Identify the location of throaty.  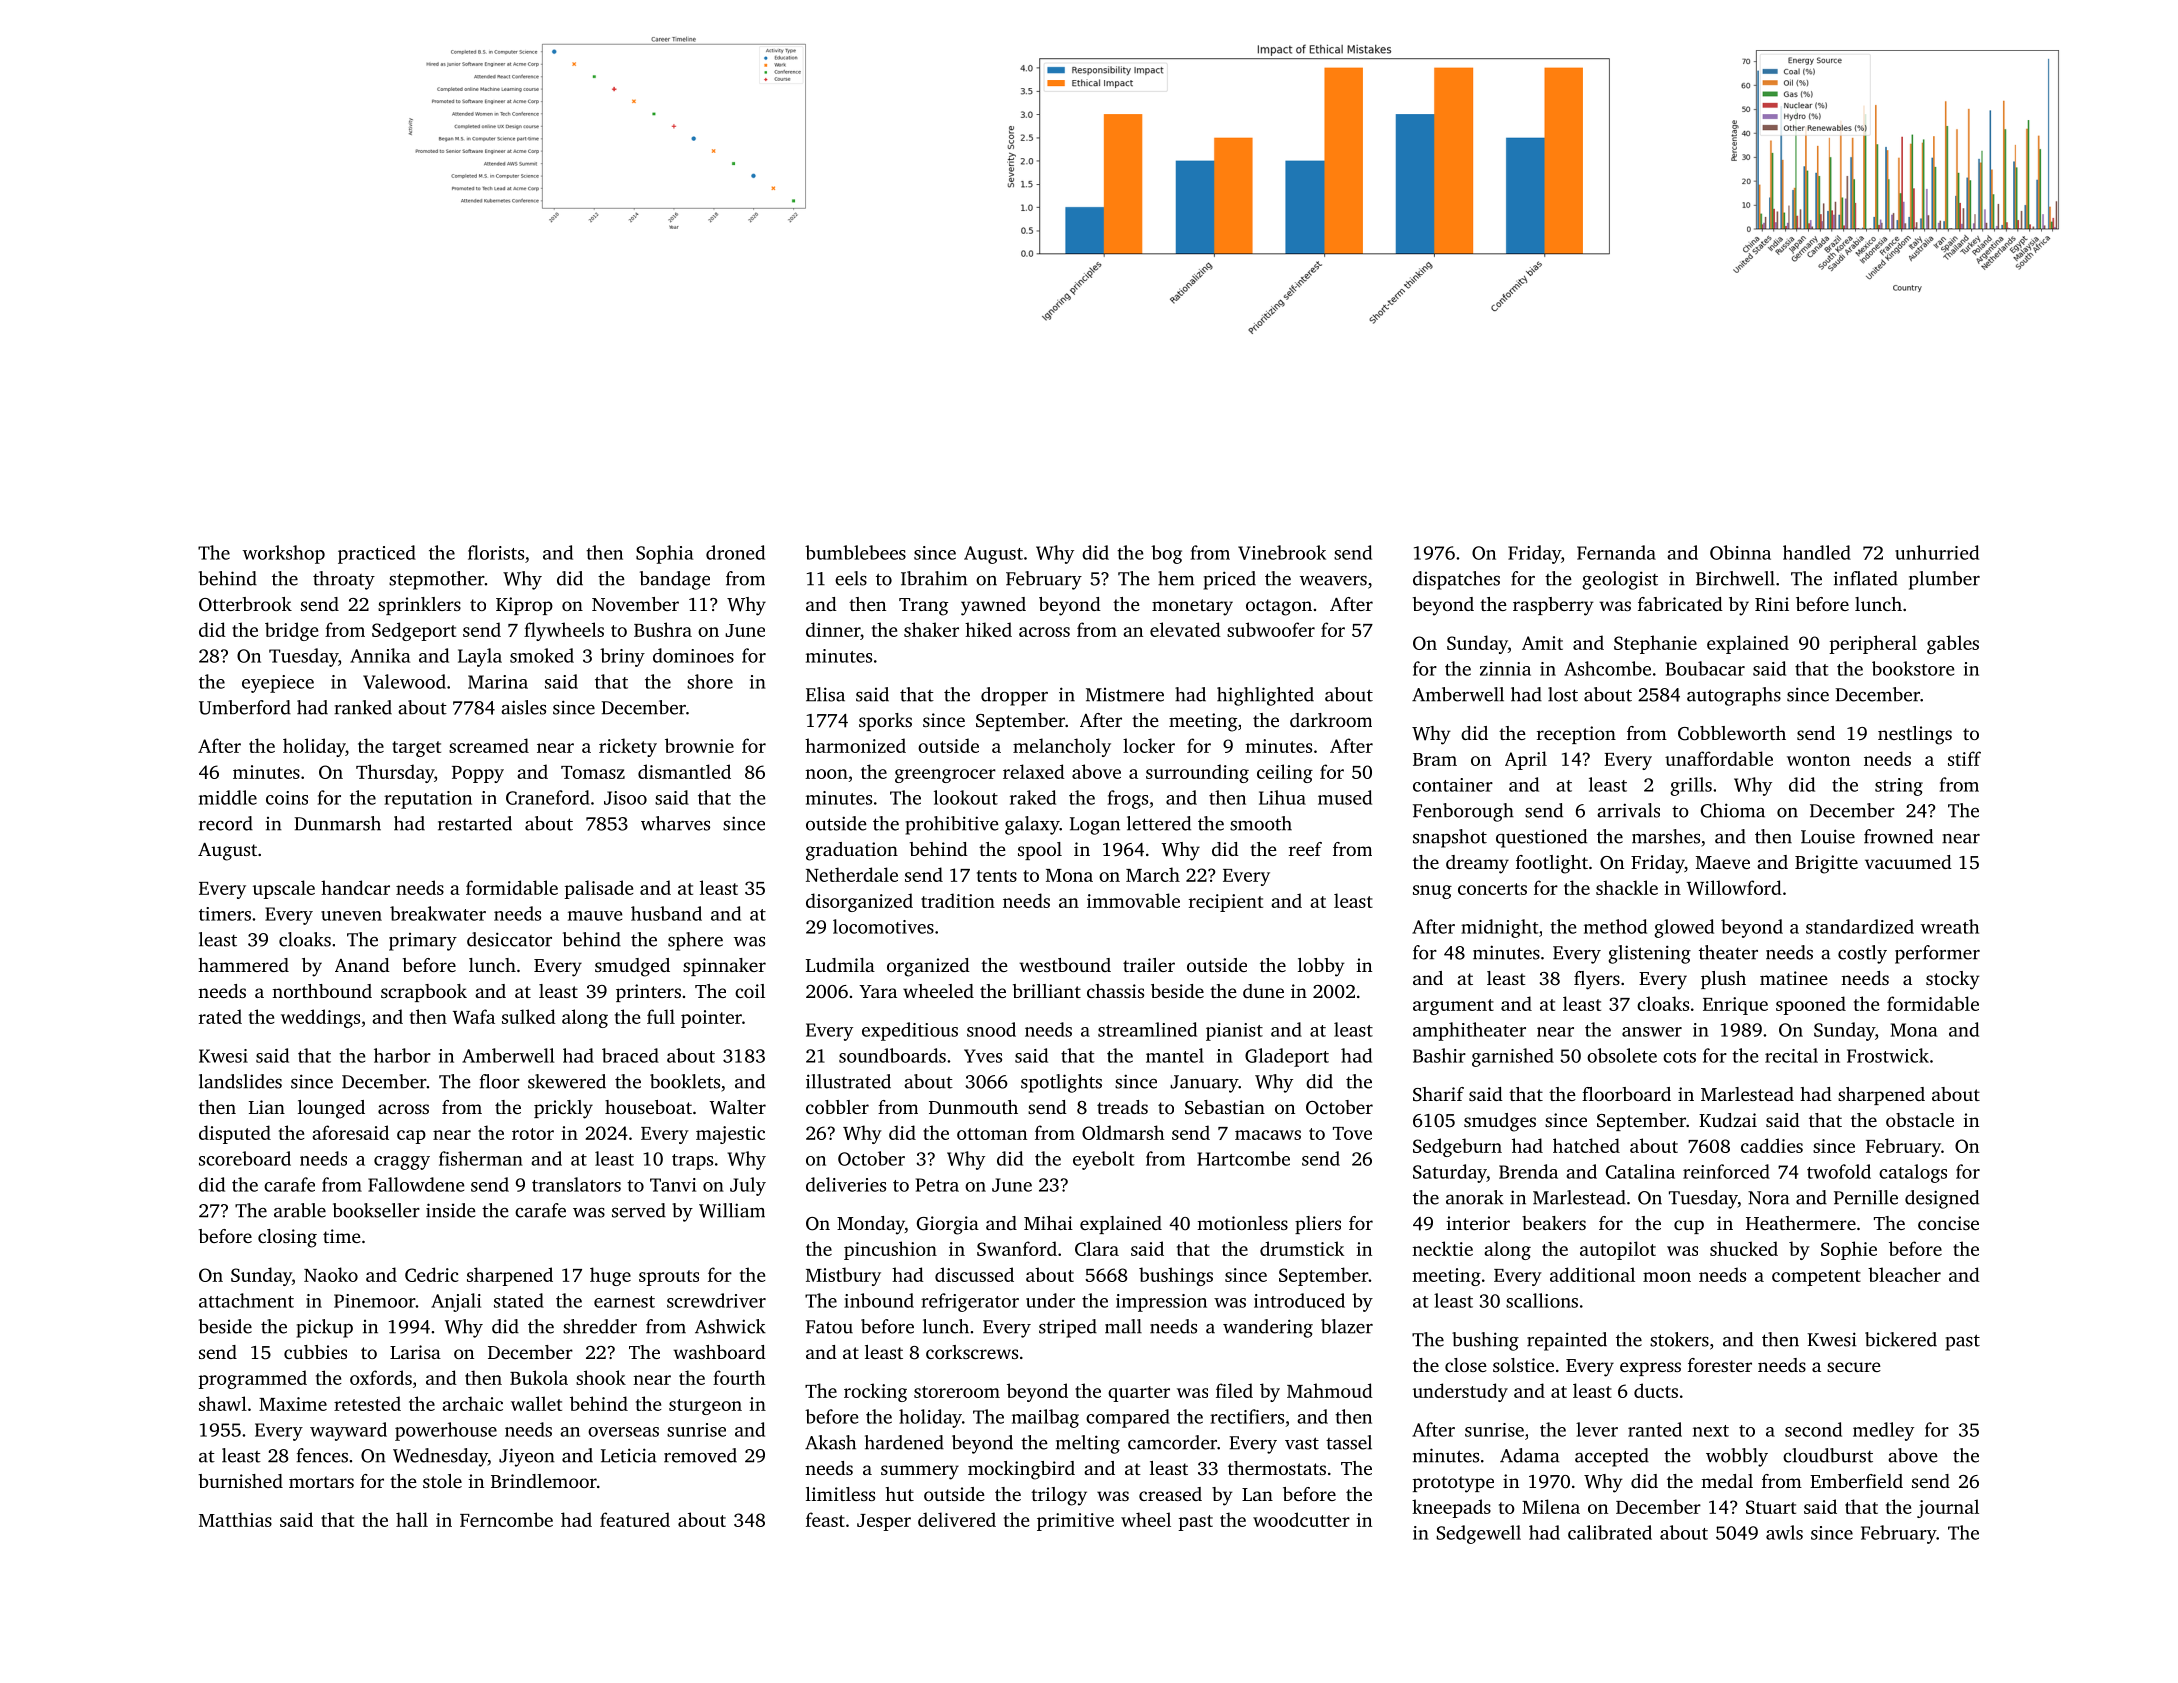
(344, 580).
